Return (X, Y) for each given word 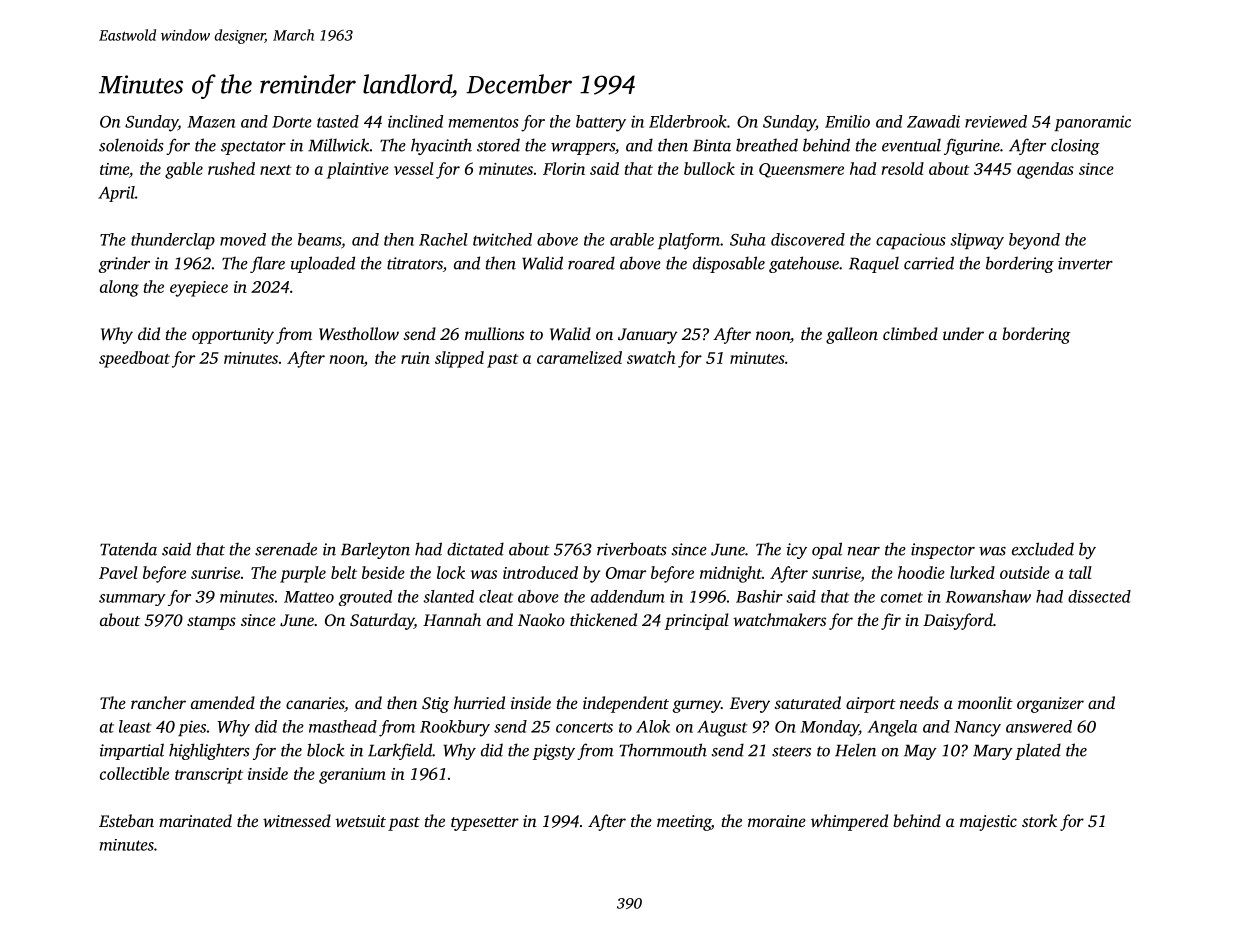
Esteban (126, 820)
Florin (564, 168)
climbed (910, 333)
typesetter (485, 824)
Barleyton (375, 550)
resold (902, 168)
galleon (852, 335)
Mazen (211, 122)
